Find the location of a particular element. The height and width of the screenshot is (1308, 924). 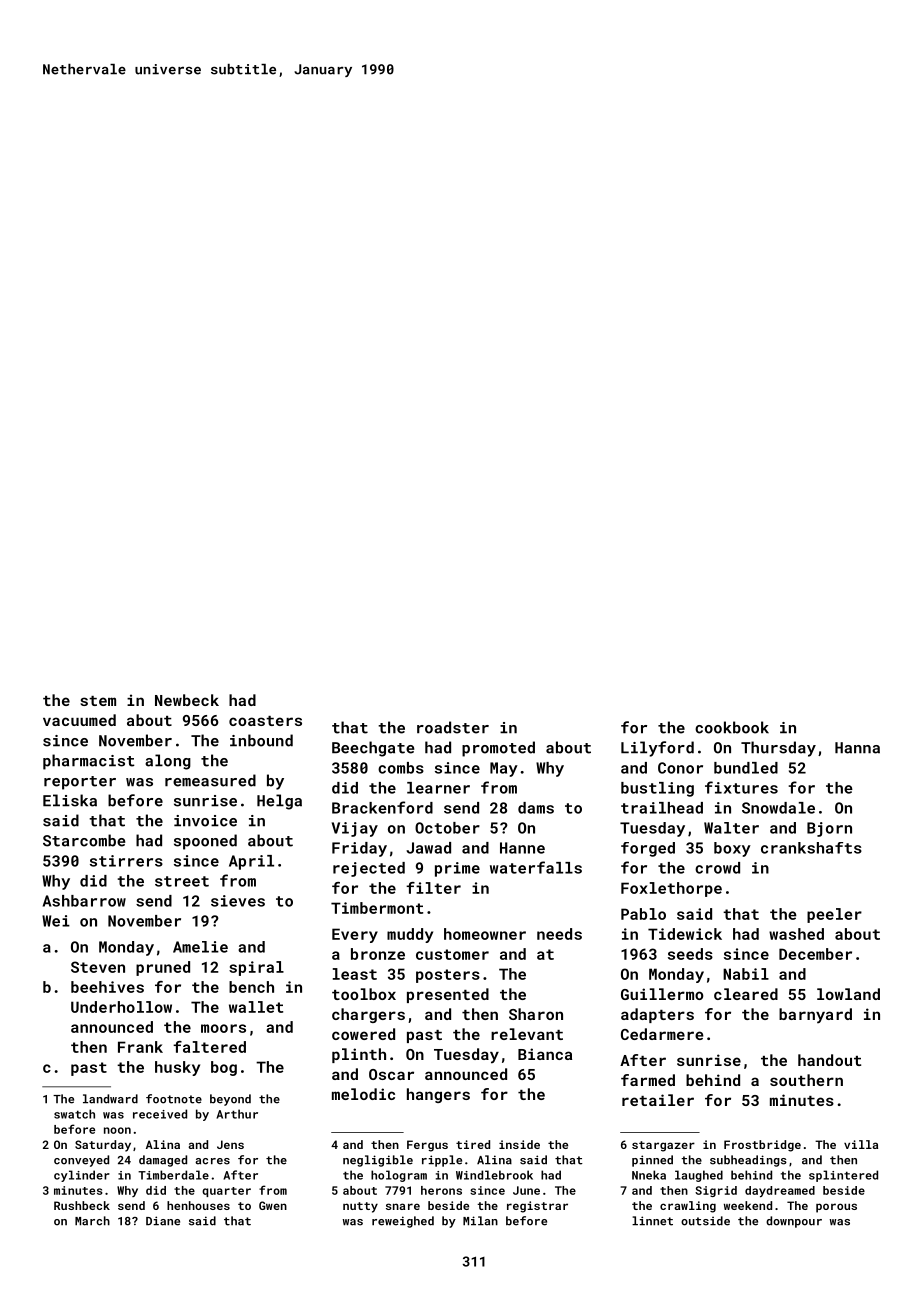

footnote is located at coordinates (174, 1099).
